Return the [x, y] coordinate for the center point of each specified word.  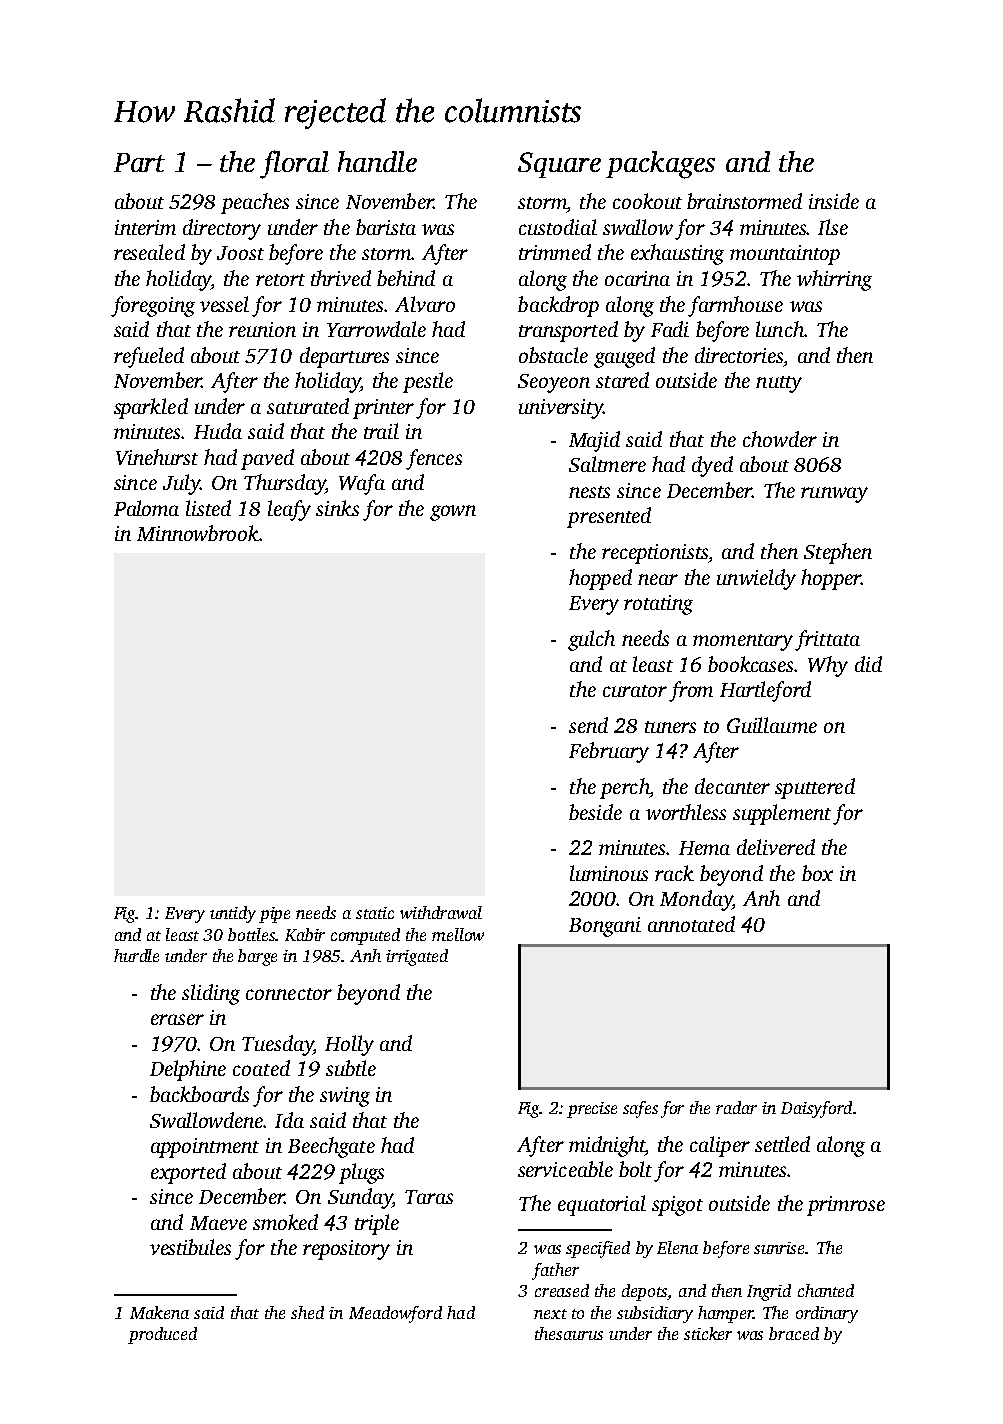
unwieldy [756, 579]
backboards [199, 1094]
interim [145, 227]
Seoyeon [554, 383]
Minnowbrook [198, 533]
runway [834, 495]
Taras [429, 1197]
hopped [600, 579]
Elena [677, 1247]
